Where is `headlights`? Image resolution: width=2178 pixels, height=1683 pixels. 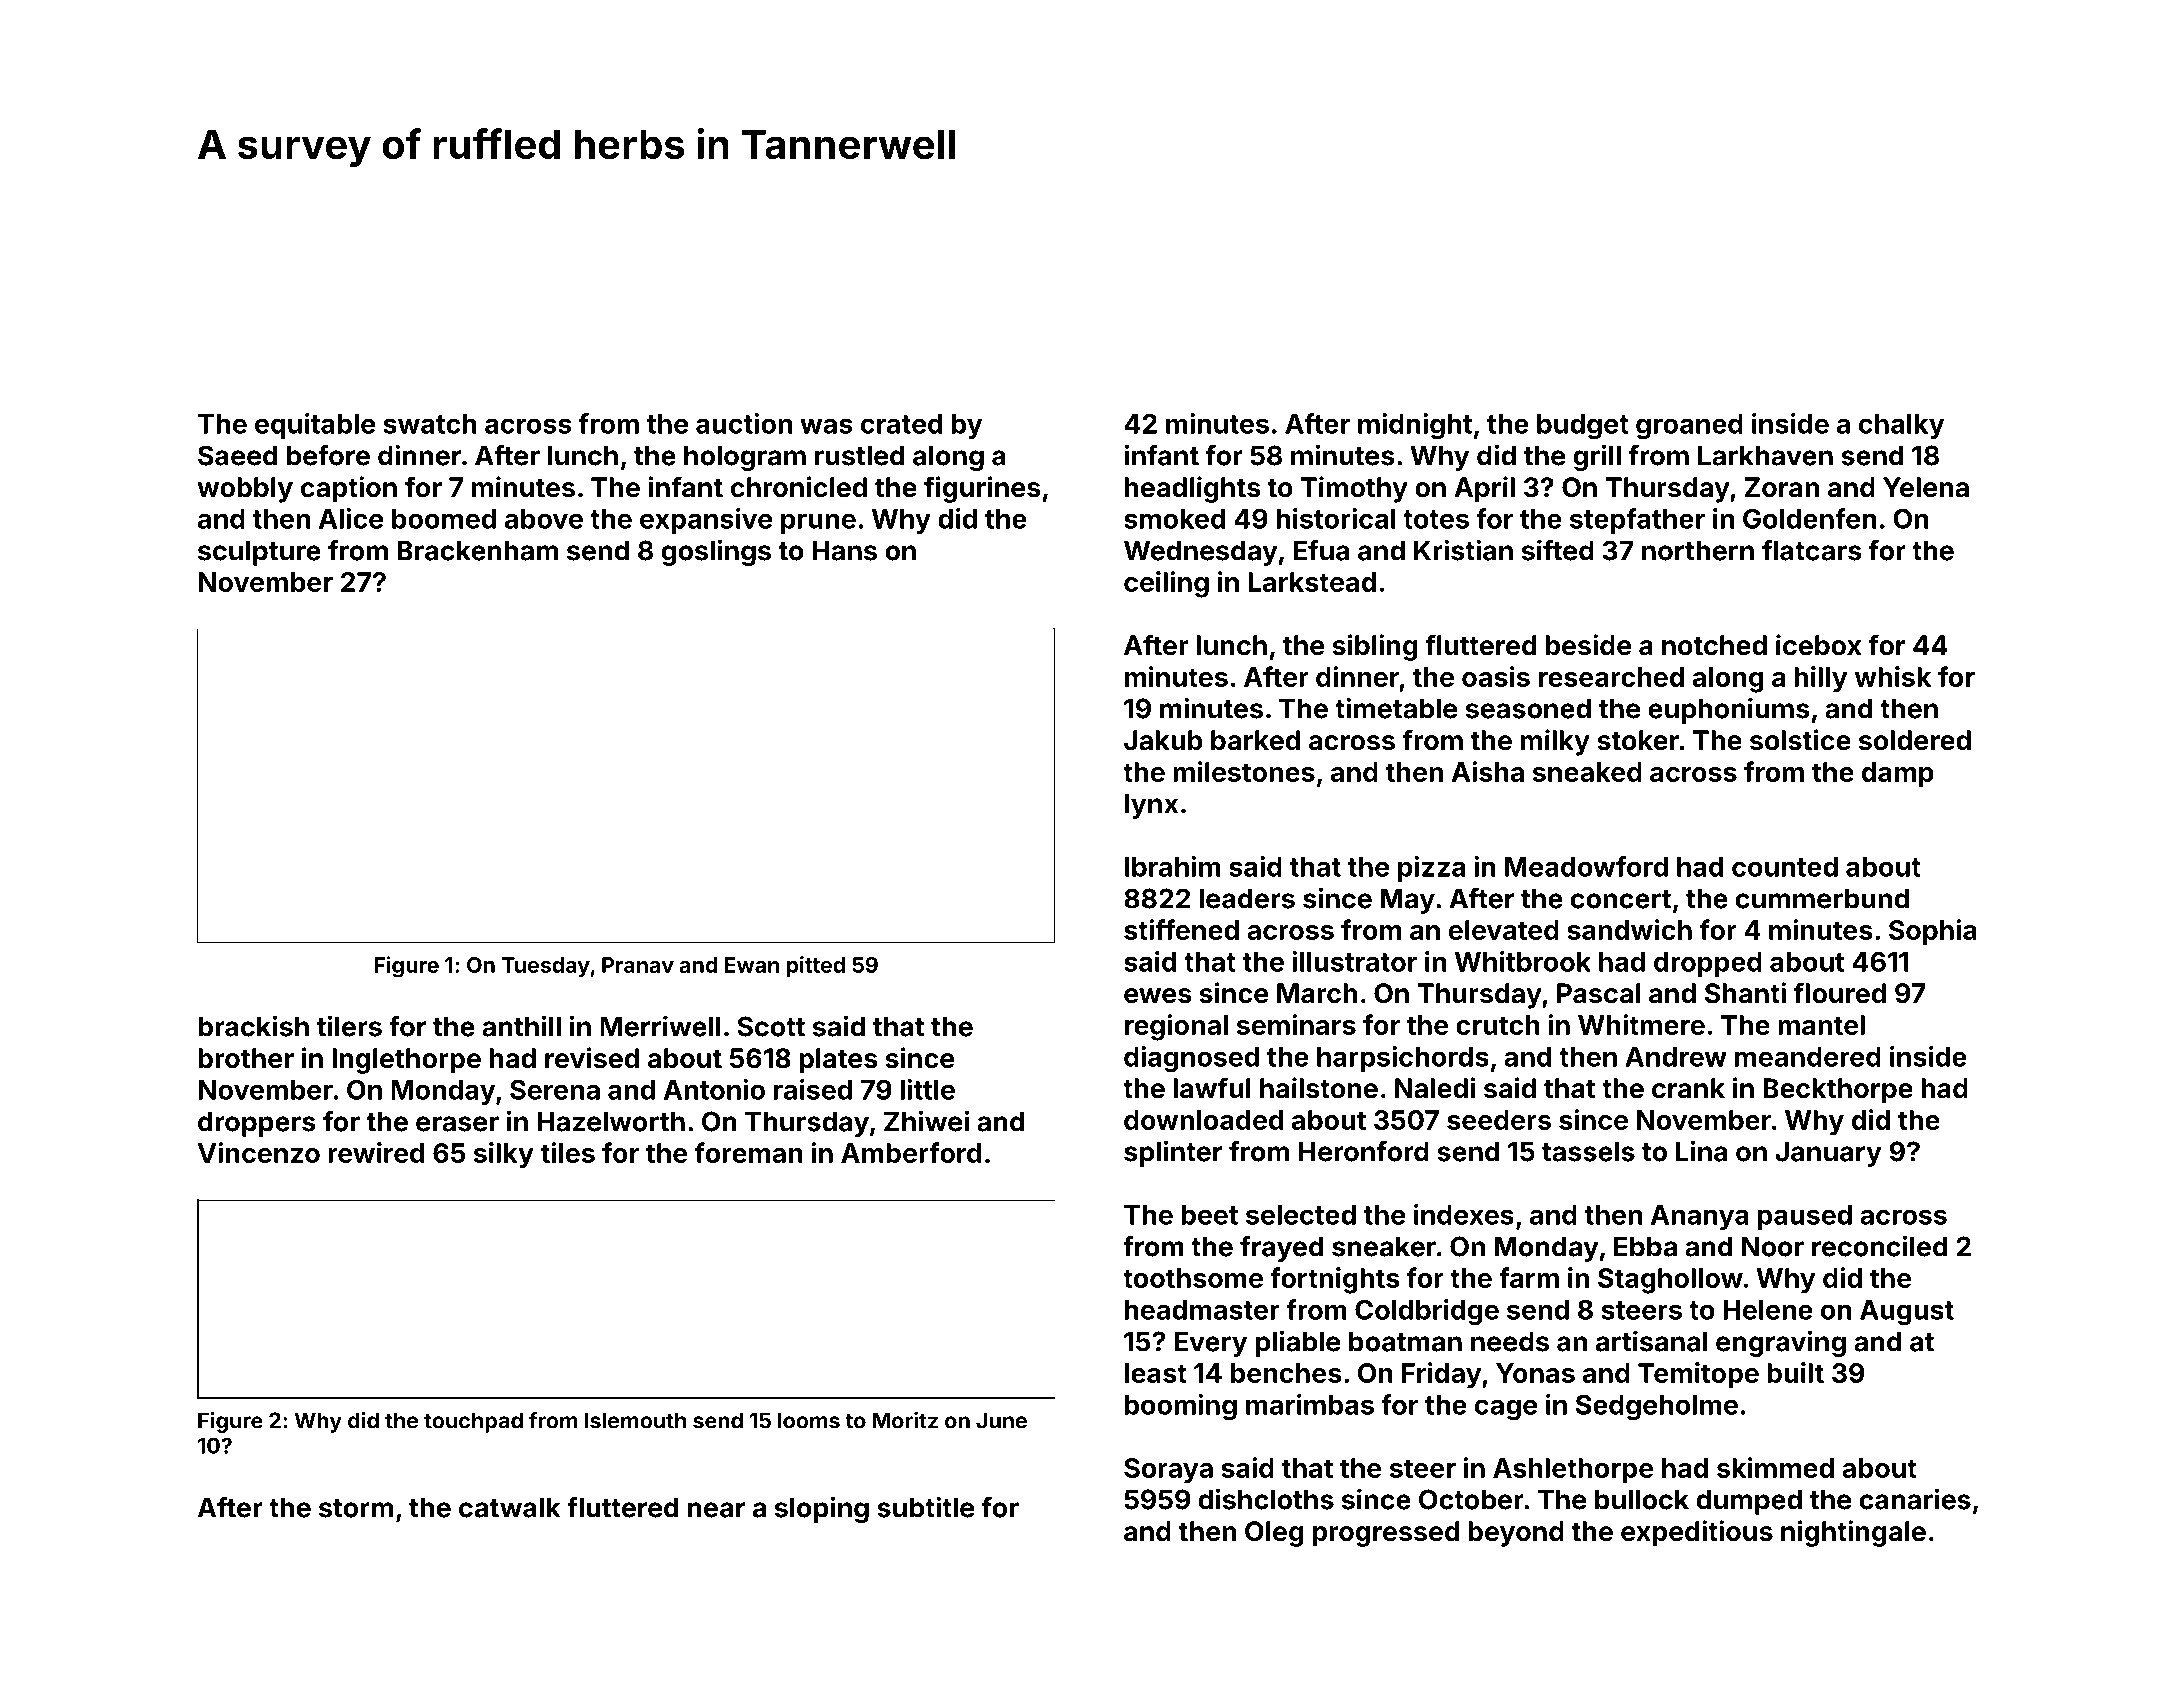 headlights is located at coordinates (1193, 489).
